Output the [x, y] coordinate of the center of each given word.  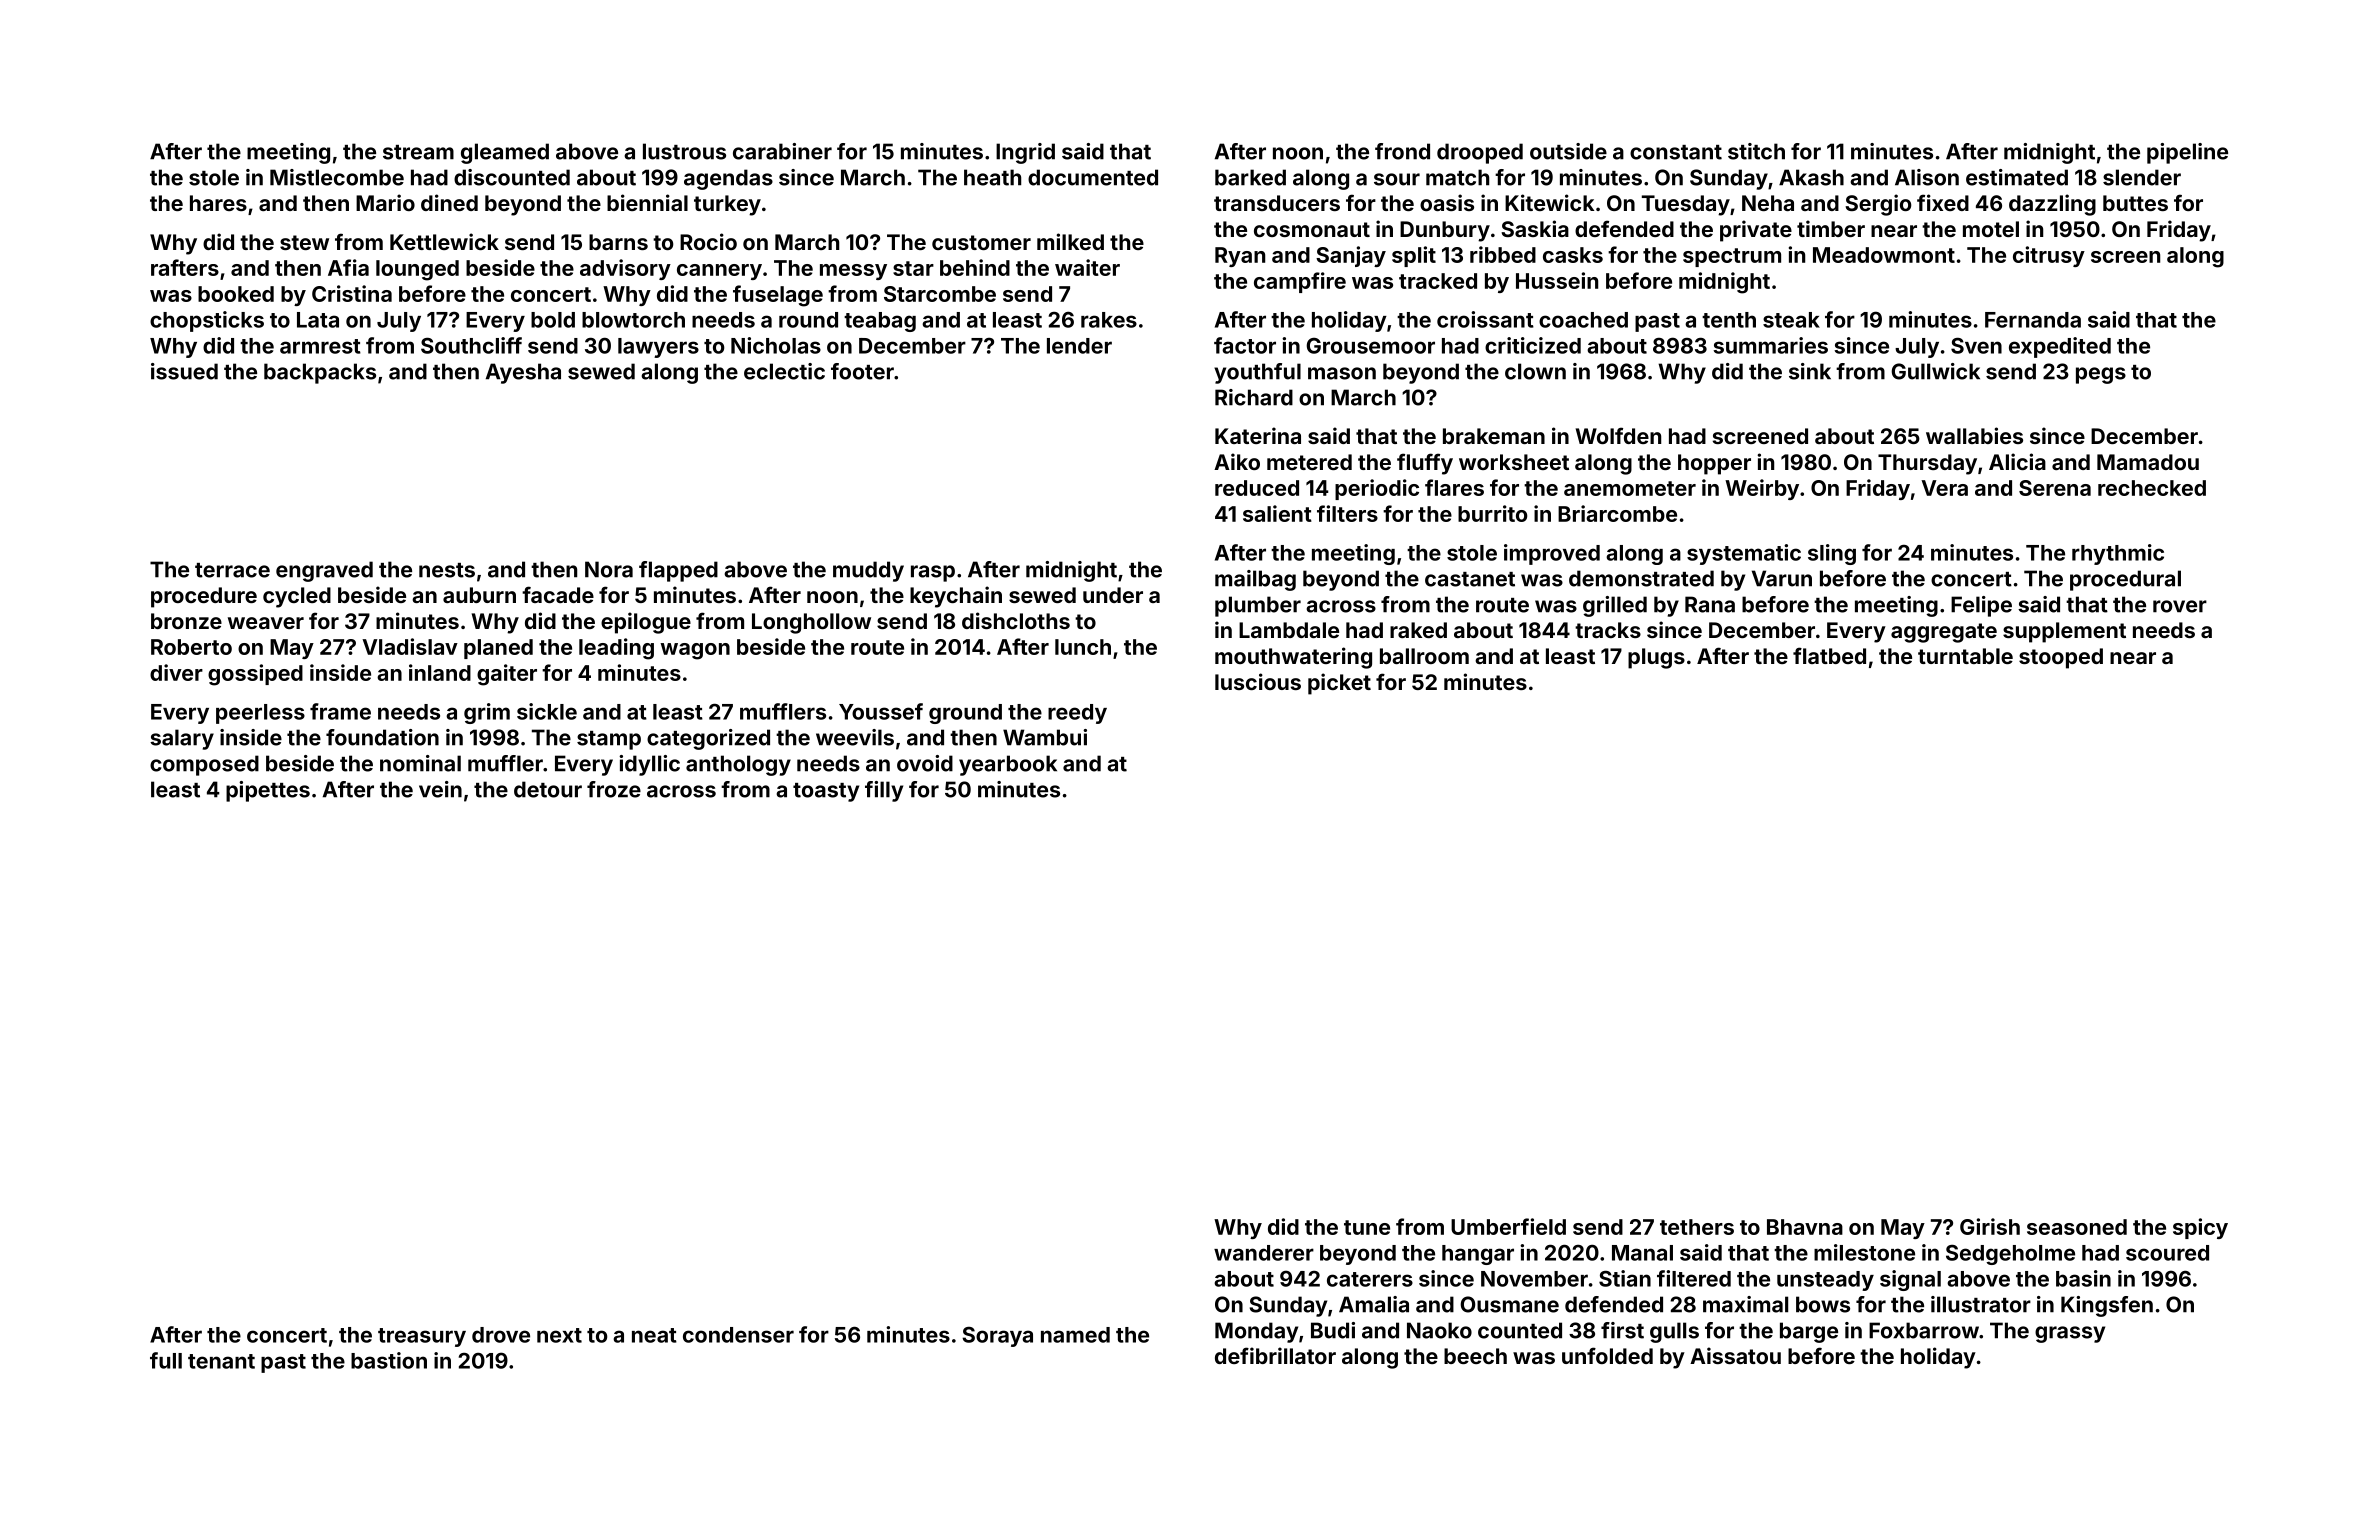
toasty [826, 792]
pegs [2101, 375]
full [166, 1360]
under [1113, 595]
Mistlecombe [337, 177]
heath [992, 177]
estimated [2017, 177]
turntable [1965, 656]
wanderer [1264, 1253]
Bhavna [1805, 1227]
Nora [609, 569]
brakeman [1494, 436]
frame [340, 711]
